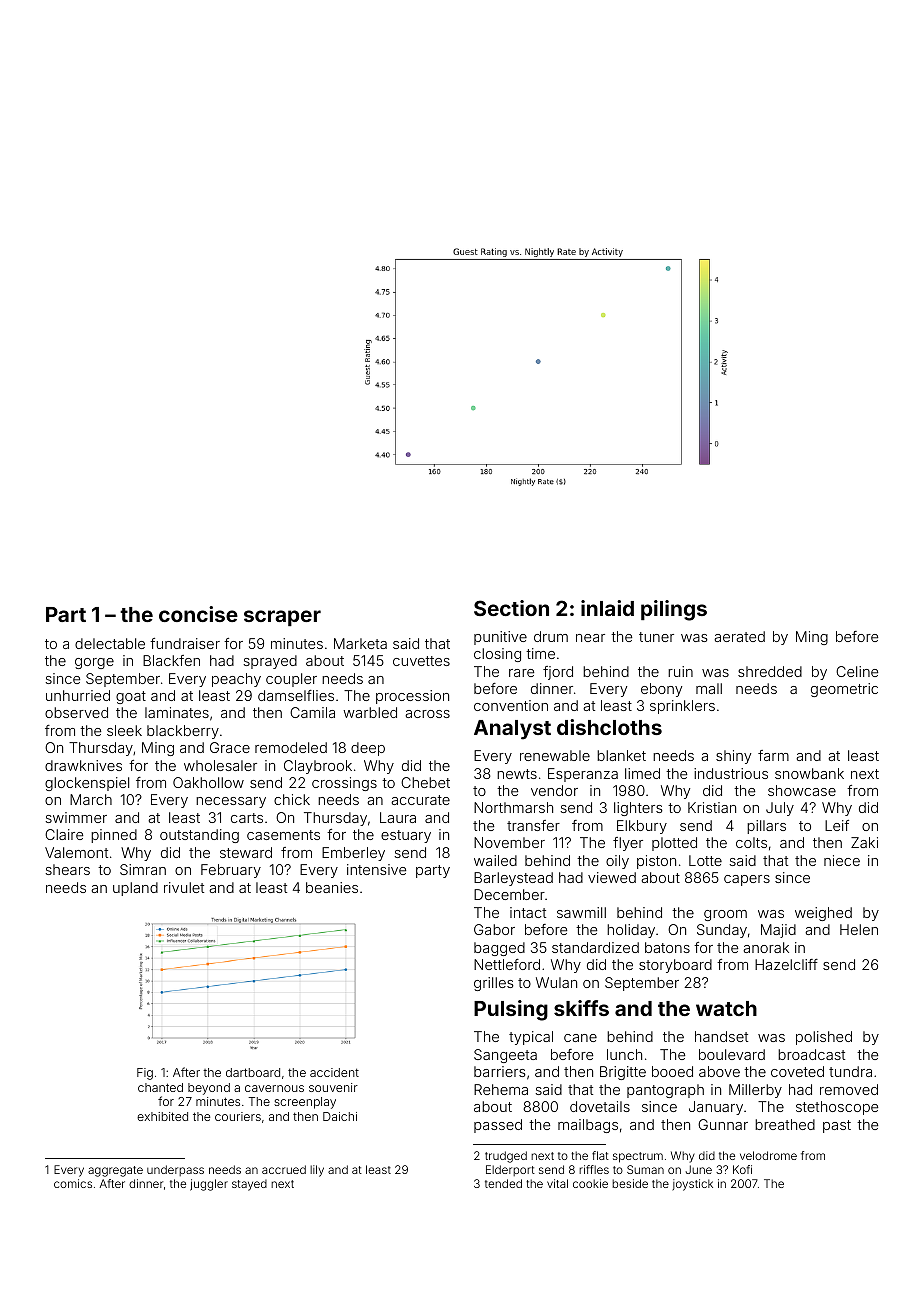  What do you see at coordinates (638, 1157) in the screenshot?
I see `spectrum` at bounding box center [638, 1157].
